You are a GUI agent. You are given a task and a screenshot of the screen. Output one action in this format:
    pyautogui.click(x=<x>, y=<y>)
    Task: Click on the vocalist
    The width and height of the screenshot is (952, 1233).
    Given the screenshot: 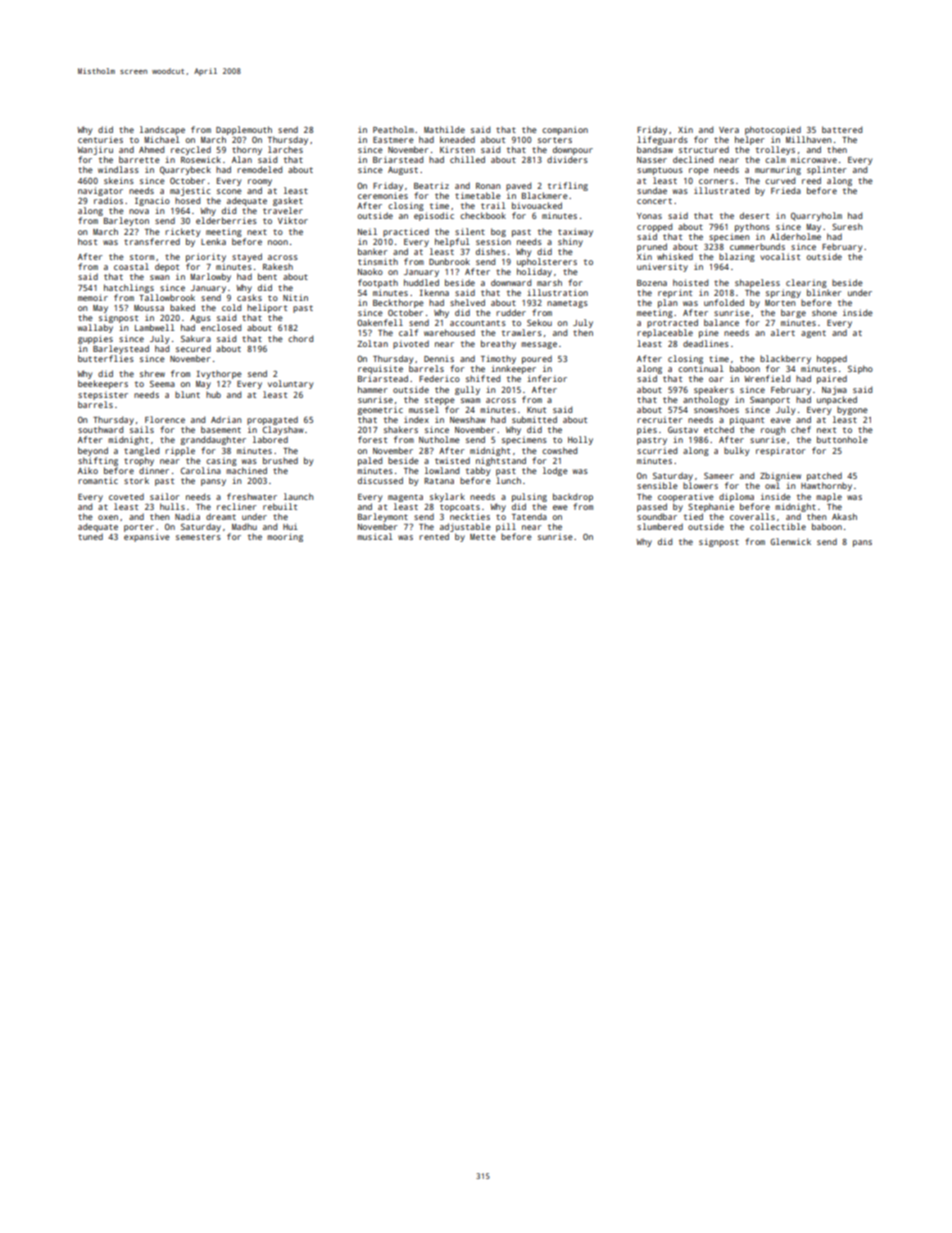 What is the action you would take?
    pyautogui.click(x=780, y=256)
